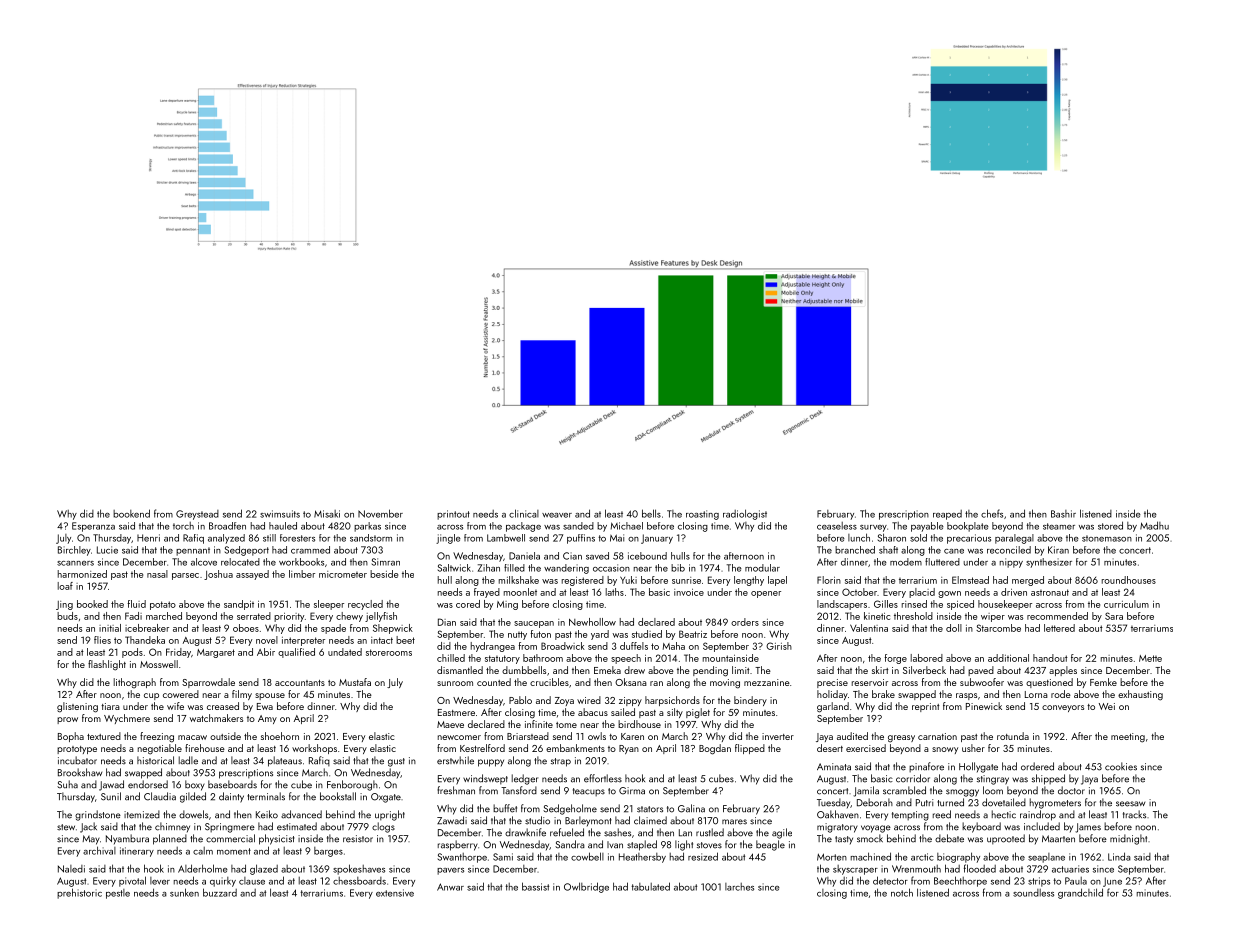 Image resolution: width=1233 pixels, height=952 pixels. What do you see at coordinates (75, 563) in the screenshot?
I see `scanners` at bounding box center [75, 563].
